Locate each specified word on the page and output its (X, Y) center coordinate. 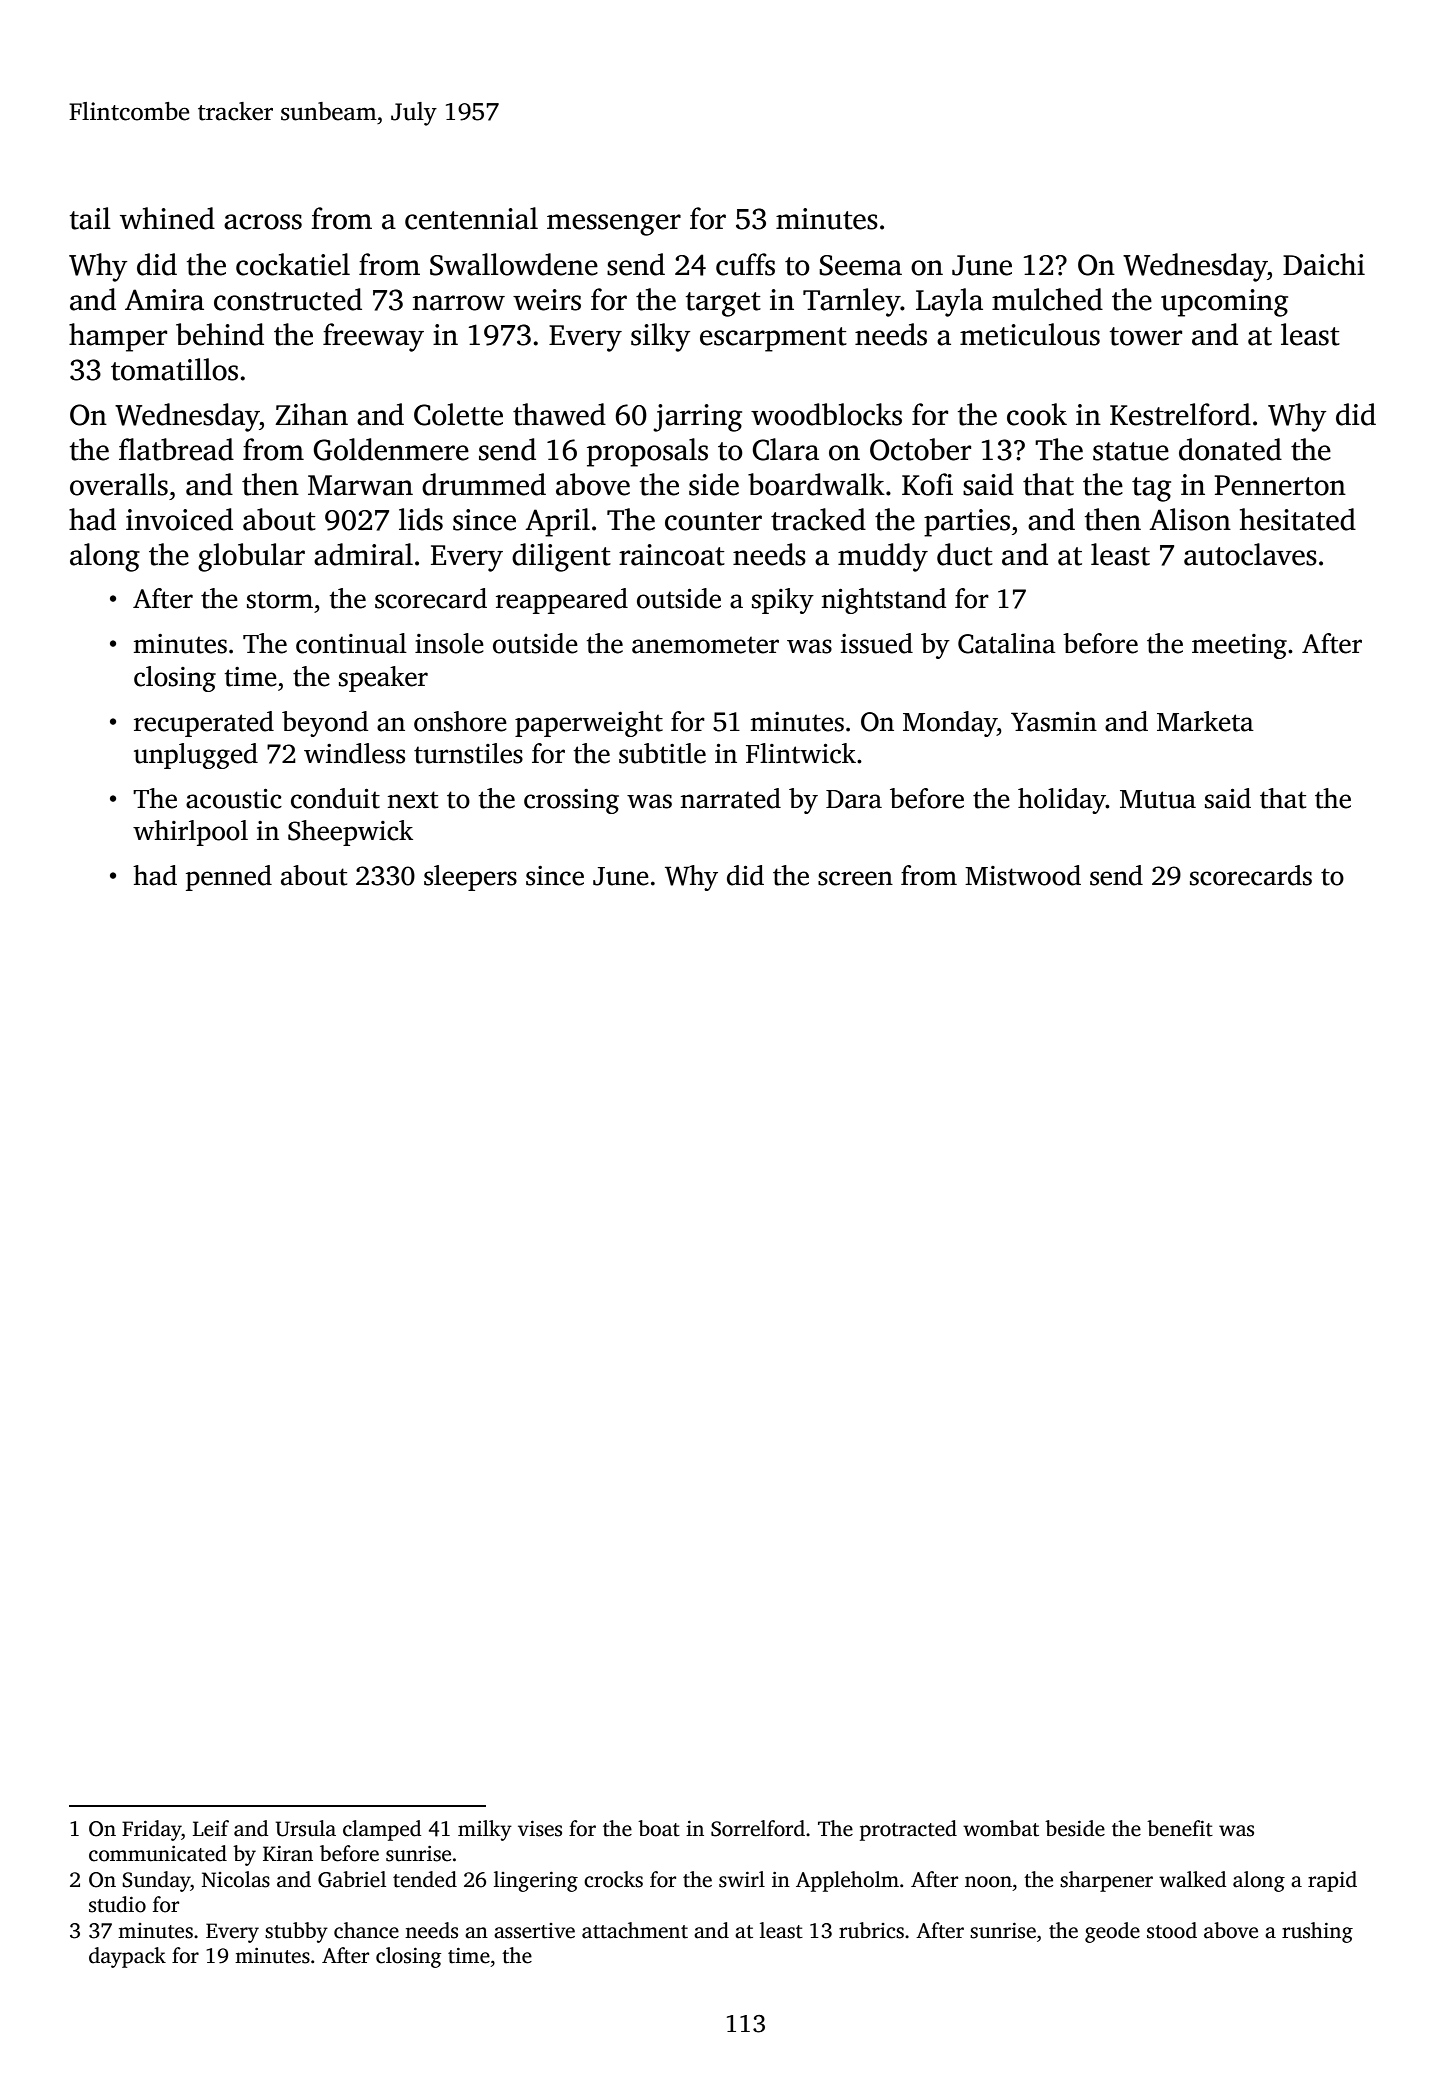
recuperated (204, 724)
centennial (471, 218)
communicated (158, 1853)
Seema (860, 265)
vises (540, 1829)
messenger (614, 225)
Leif (211, 1828)
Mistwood (1023, 875)
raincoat (672, 555)
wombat (1001, 1828)
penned (229, 878)
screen (855, 878)
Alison (1190, 519)
